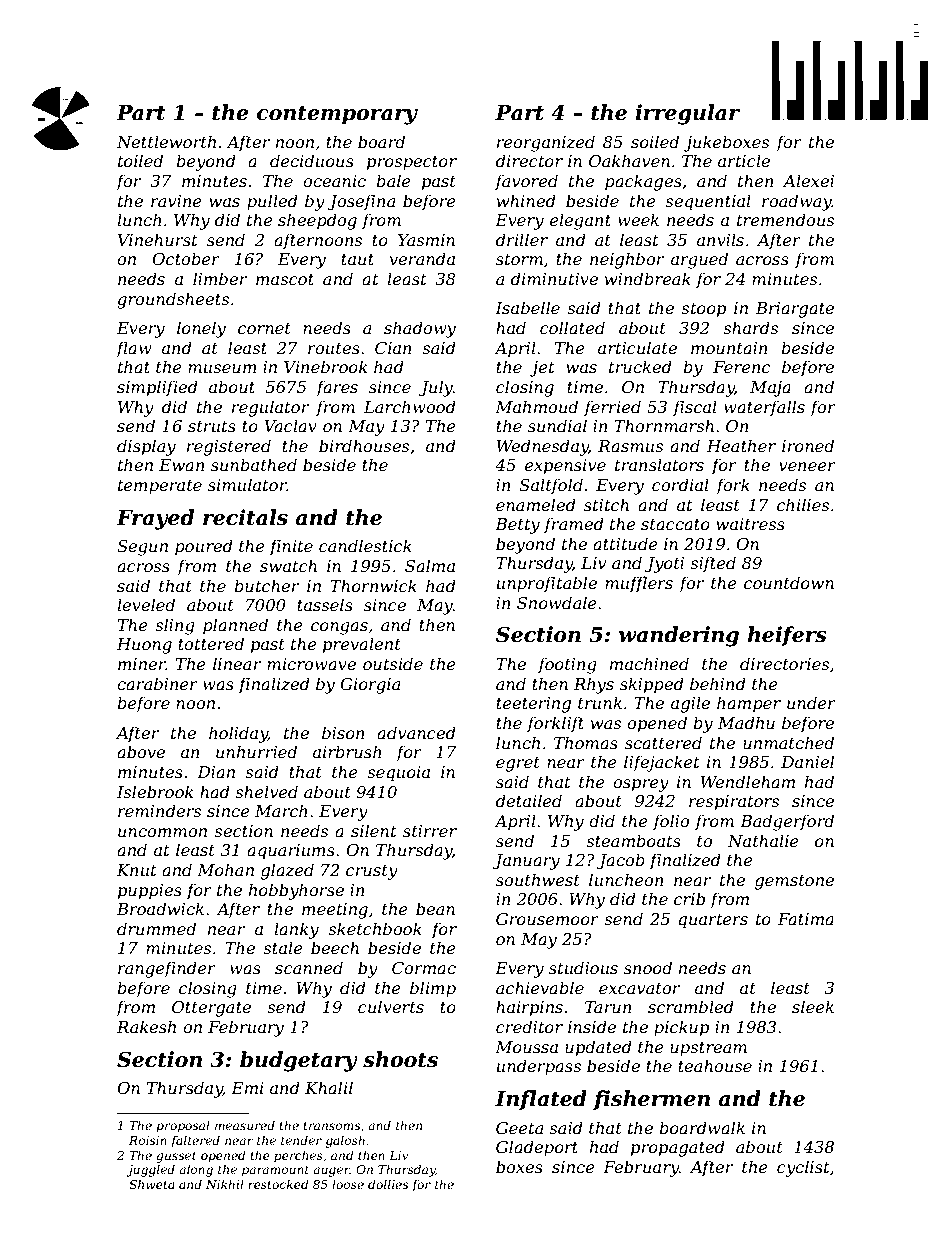 Image resolution: width=952 pixels, height=1233 pixels. Describe the element at coordinates (430, 831) in the document. I see `stirrer` at that location.
